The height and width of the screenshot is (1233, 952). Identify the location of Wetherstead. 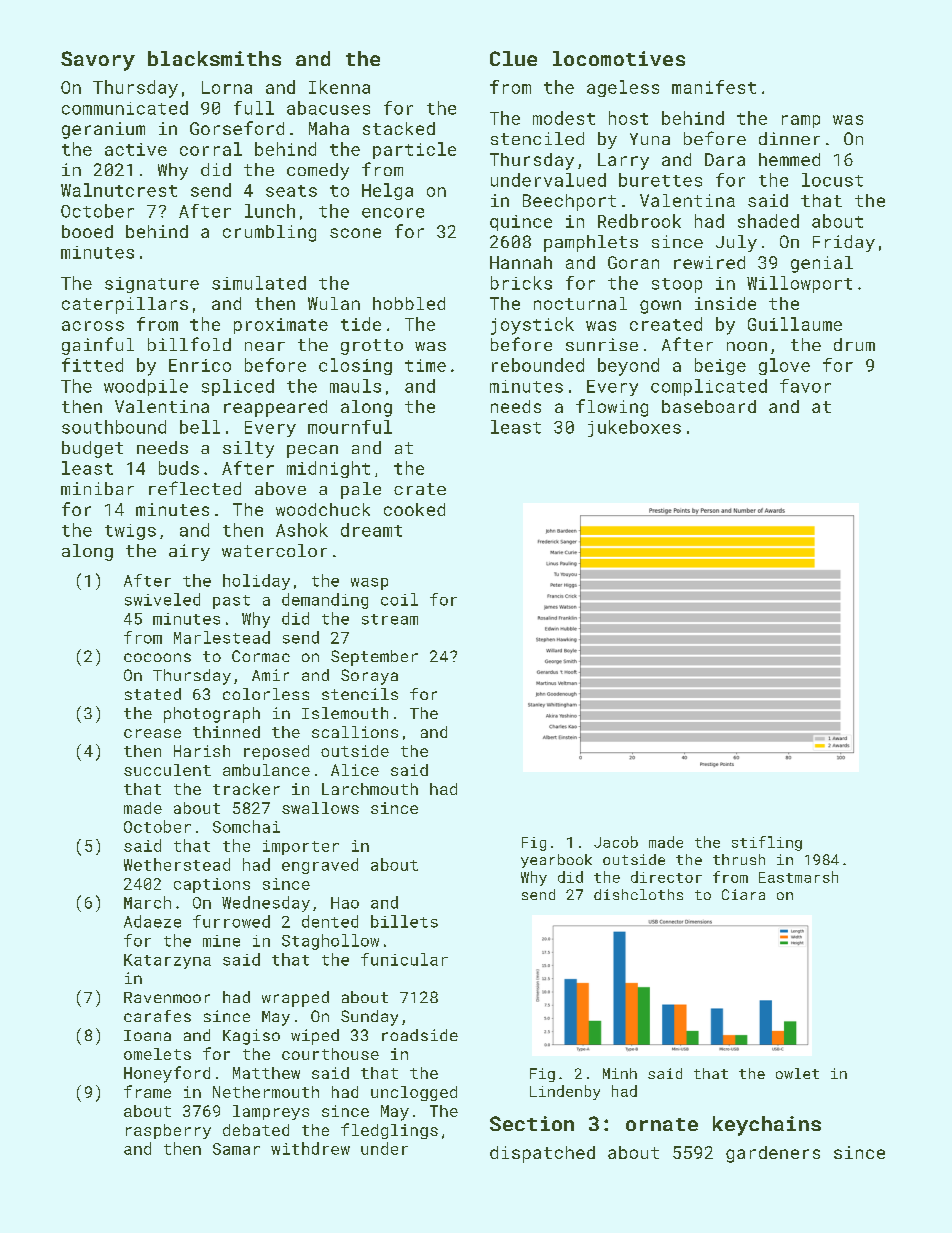
(177, 864).
